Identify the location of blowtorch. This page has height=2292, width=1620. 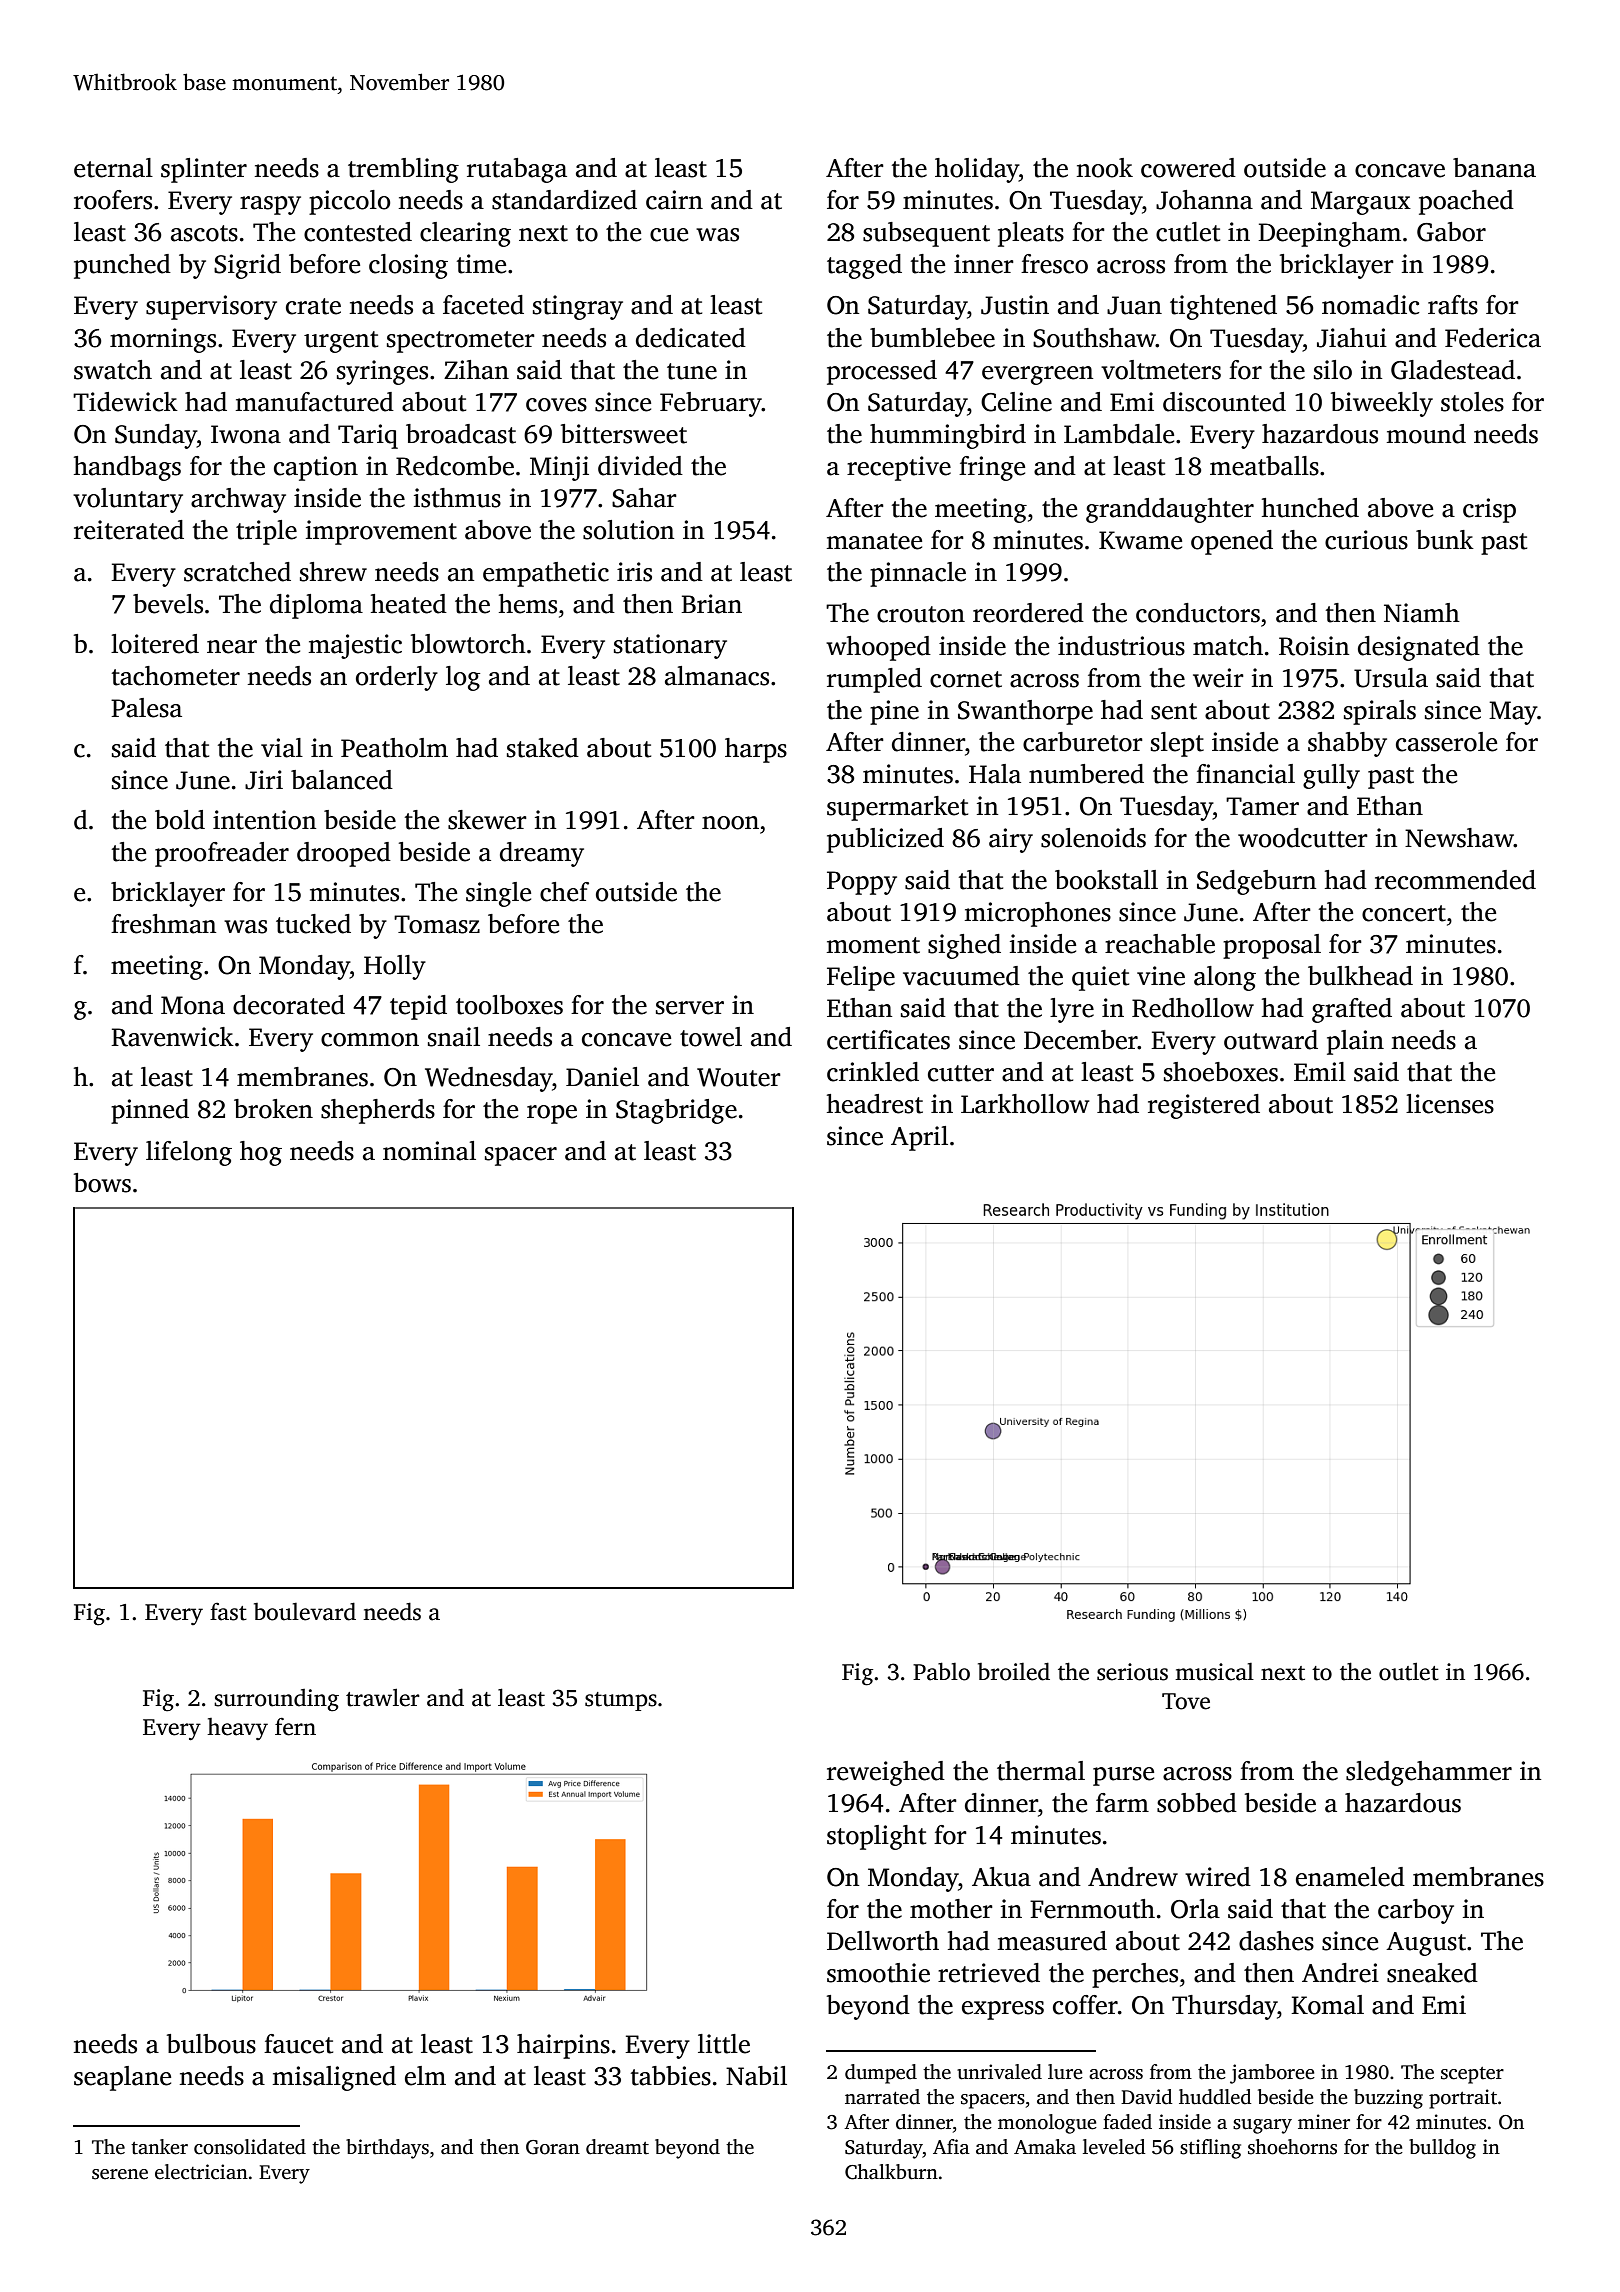
(468, 644).
